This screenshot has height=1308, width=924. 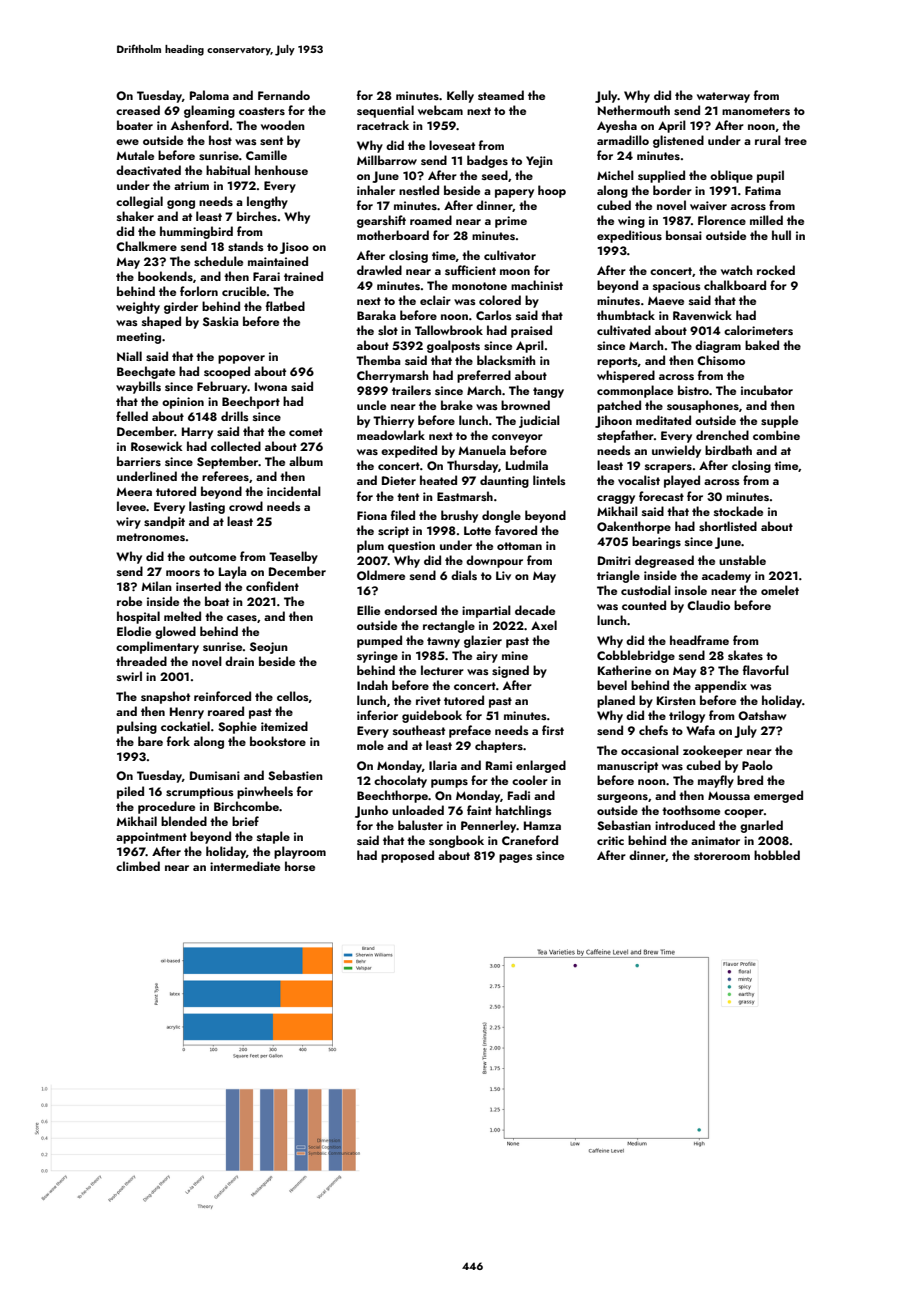 I want to click on favored, so click(x=516, y=530).
